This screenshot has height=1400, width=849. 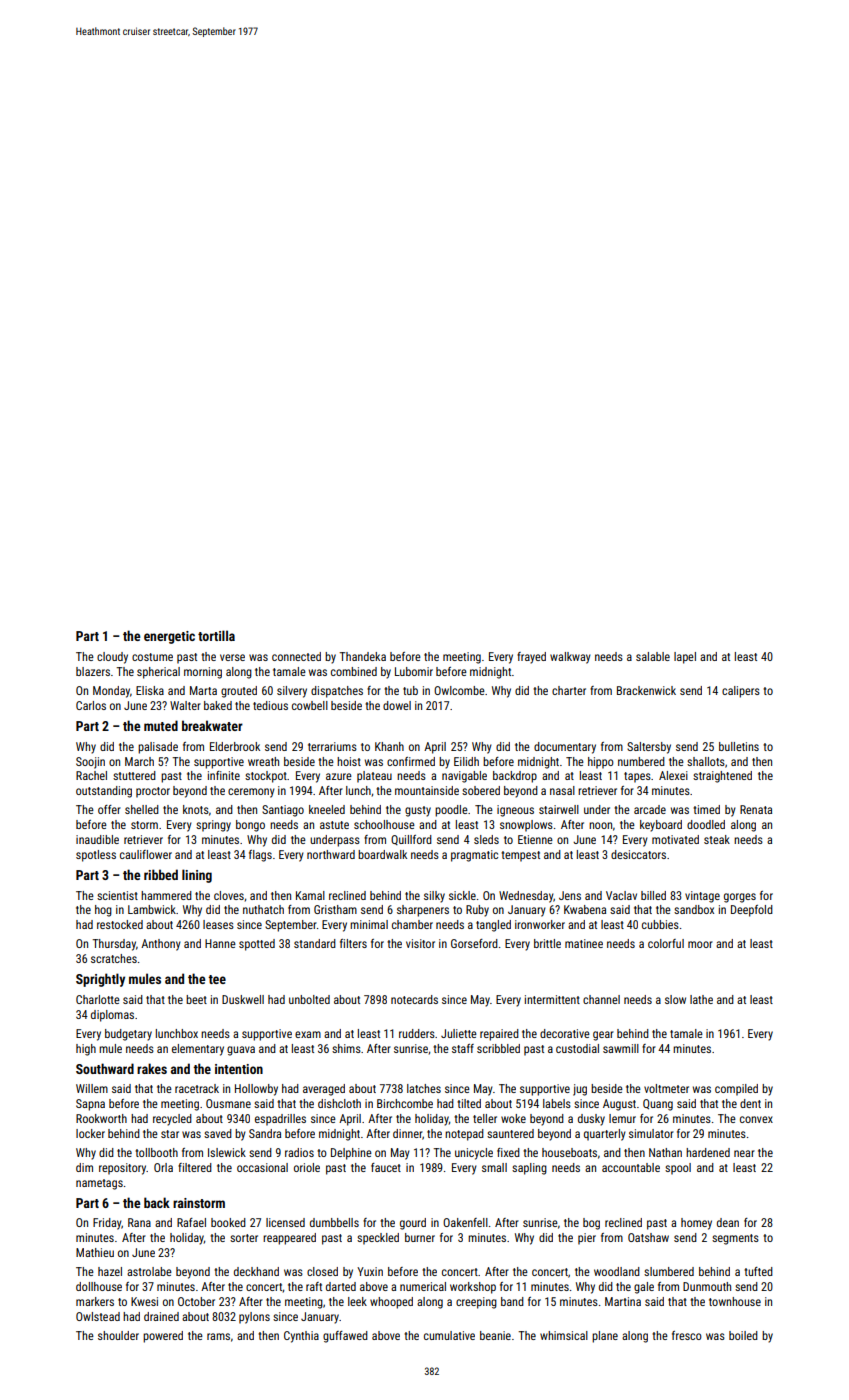 What do you see at coordinates (424, 1088) in the screenshot?
I see `latches` at bounding box center [424, 1088].
